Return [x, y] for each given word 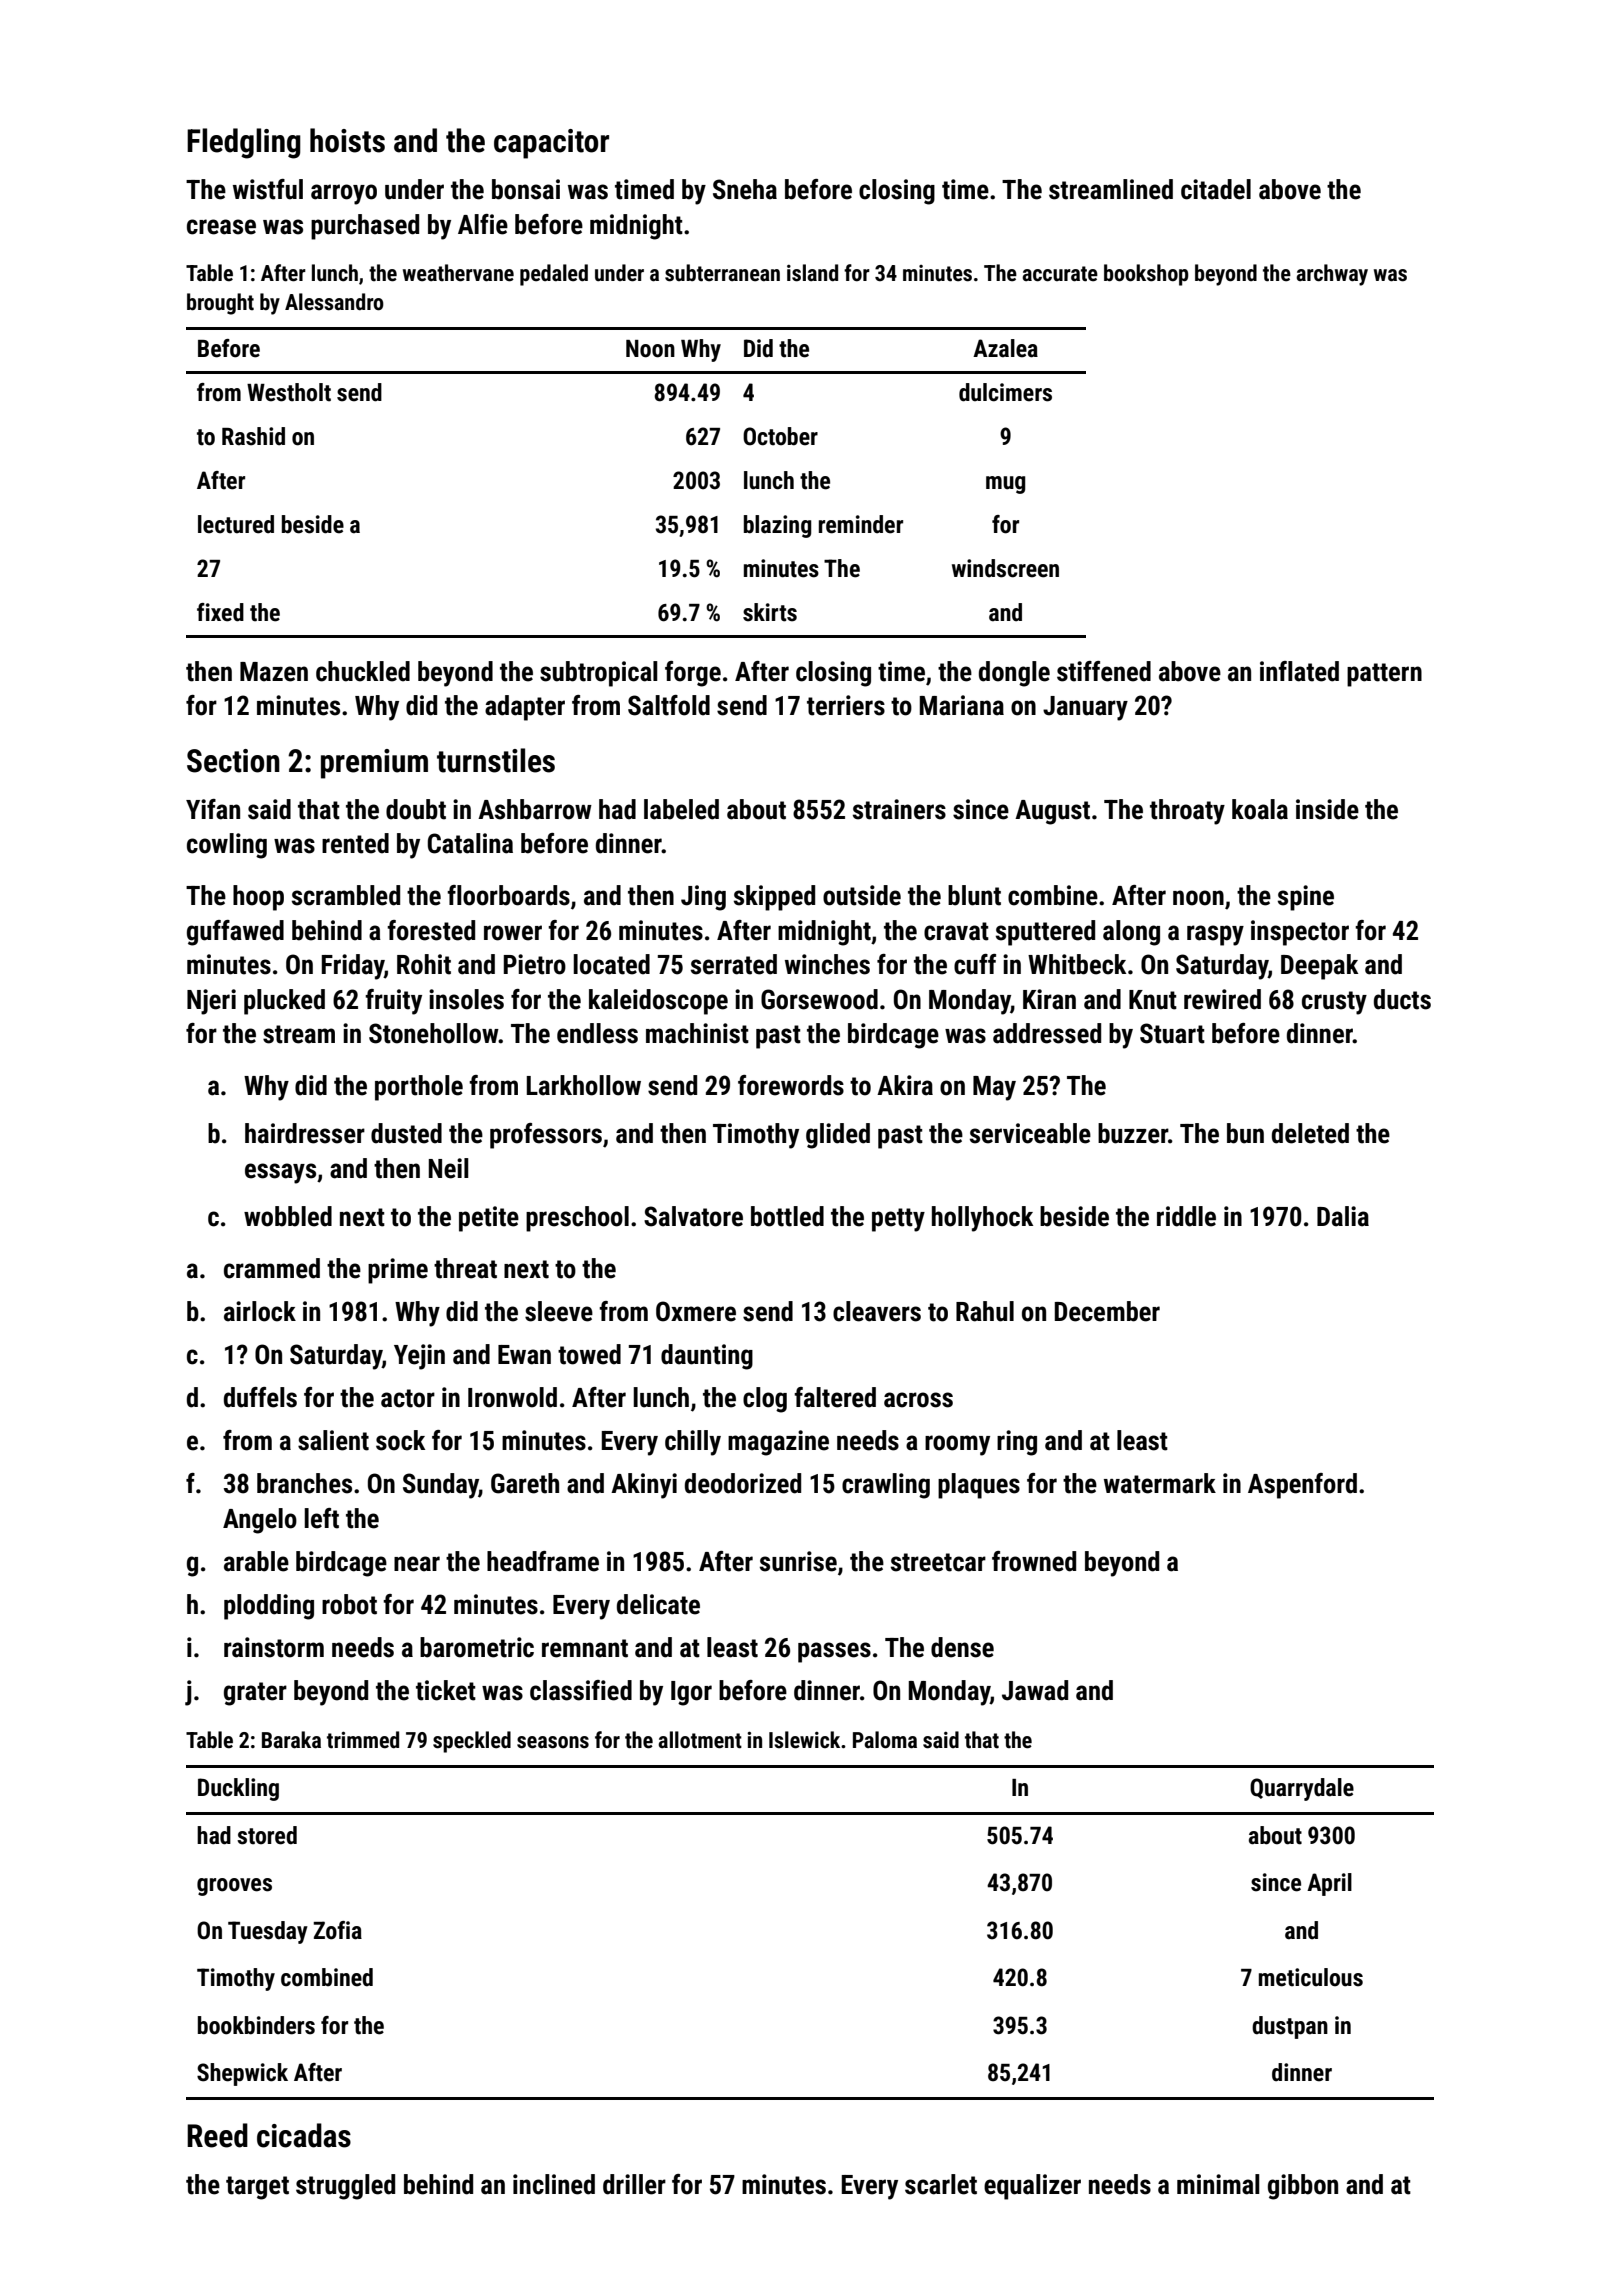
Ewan [524, 1355]
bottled [787, 1216]
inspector [1300, 933]
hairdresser [305, 1133]
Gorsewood [819, 999]
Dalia [1343, 1216]
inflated [1299, 671]
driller [634, 2184]
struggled [345, 2187]
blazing [777, 526]
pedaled [554, 275]
